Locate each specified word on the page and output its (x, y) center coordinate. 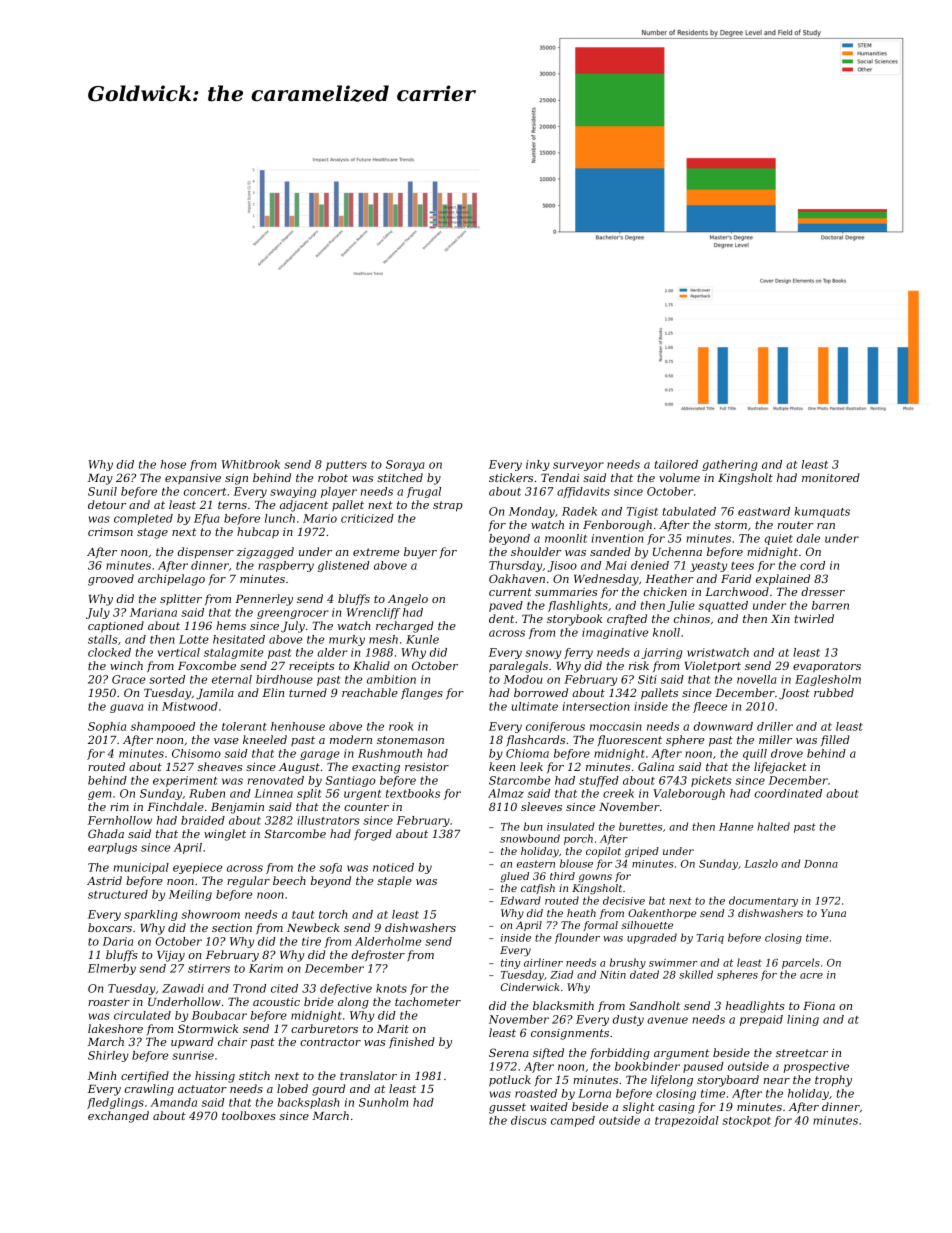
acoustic (276, 1002)
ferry (578, 653)
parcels (801, 963)
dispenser (206, 552)
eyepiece (197, 868)
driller (775, 726)
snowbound (530, 838)
